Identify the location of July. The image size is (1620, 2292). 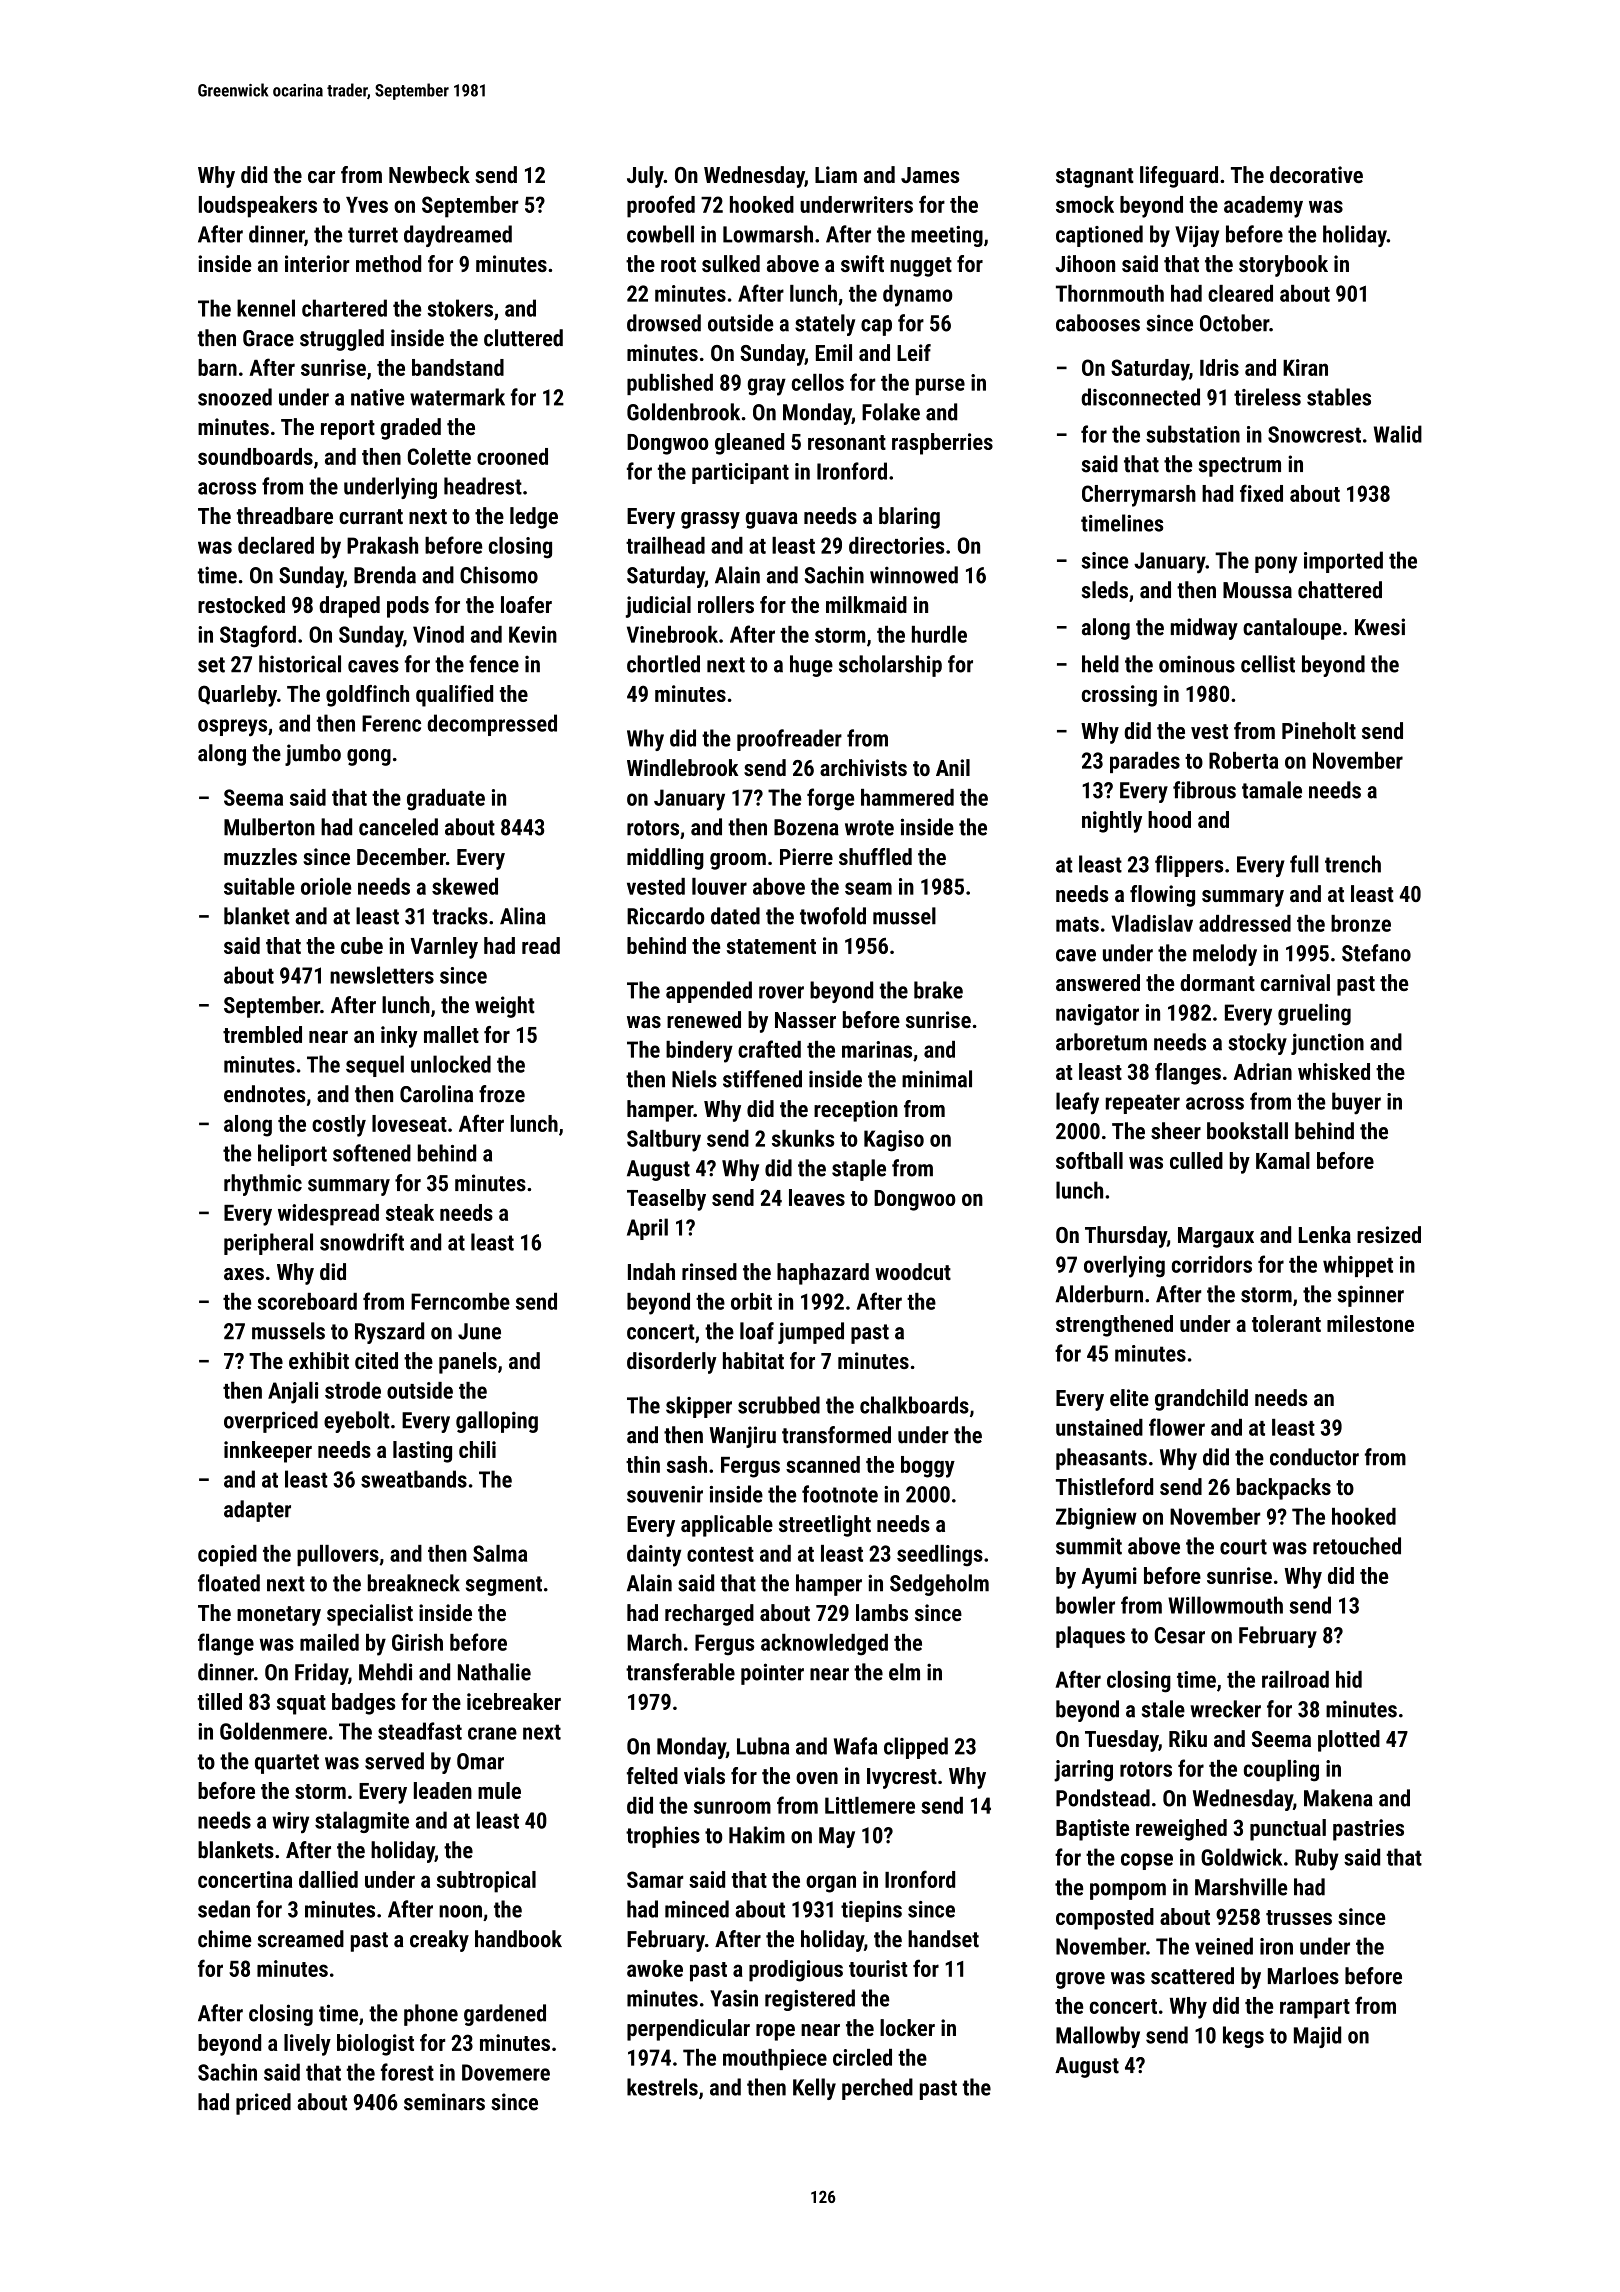
(645, 177).
